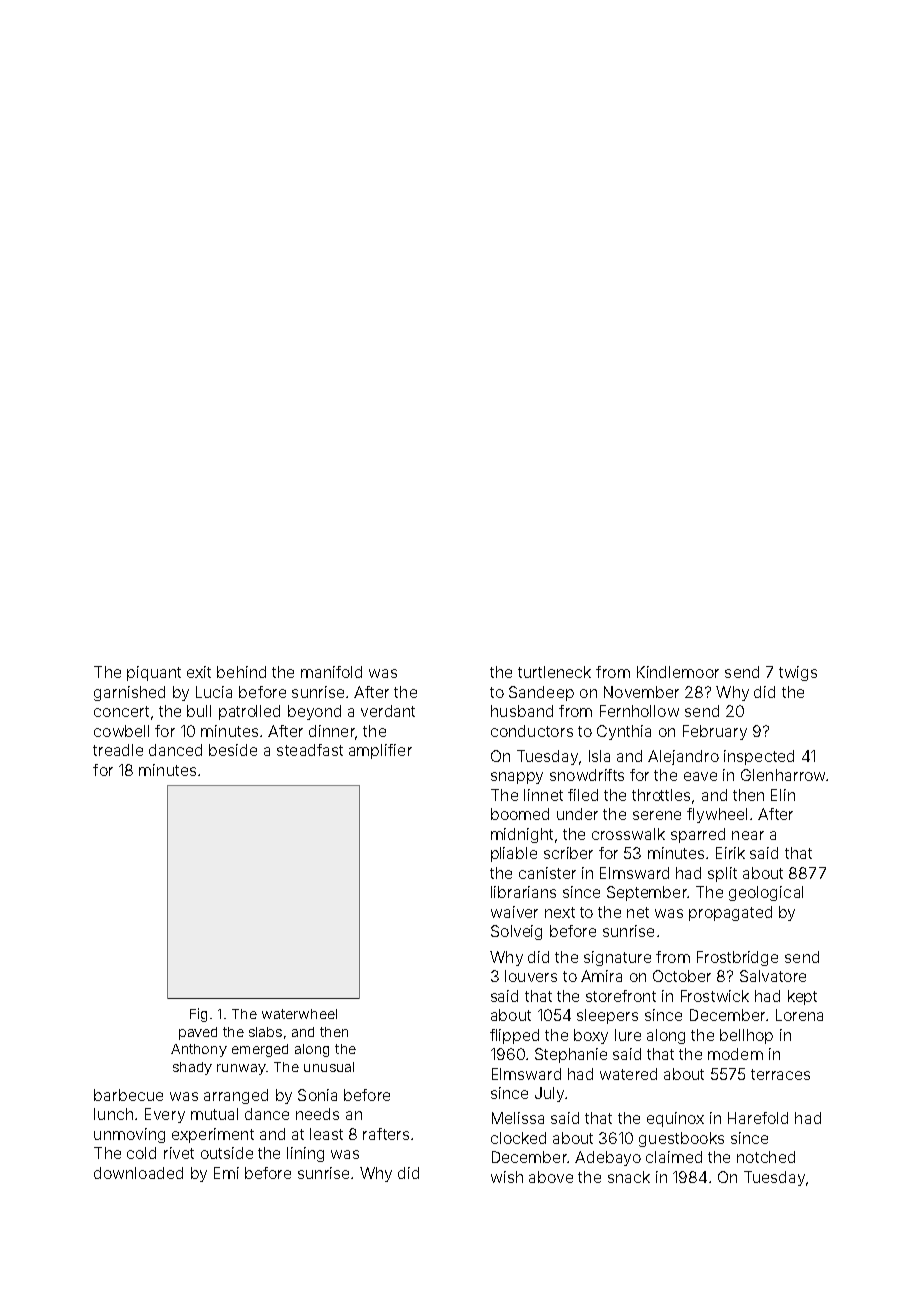 This screenshot has height=1311, width=924. What do you see at coordinates (531, 976) in the screenshot?
I see `louvers` at bounding box center [531, 976].
